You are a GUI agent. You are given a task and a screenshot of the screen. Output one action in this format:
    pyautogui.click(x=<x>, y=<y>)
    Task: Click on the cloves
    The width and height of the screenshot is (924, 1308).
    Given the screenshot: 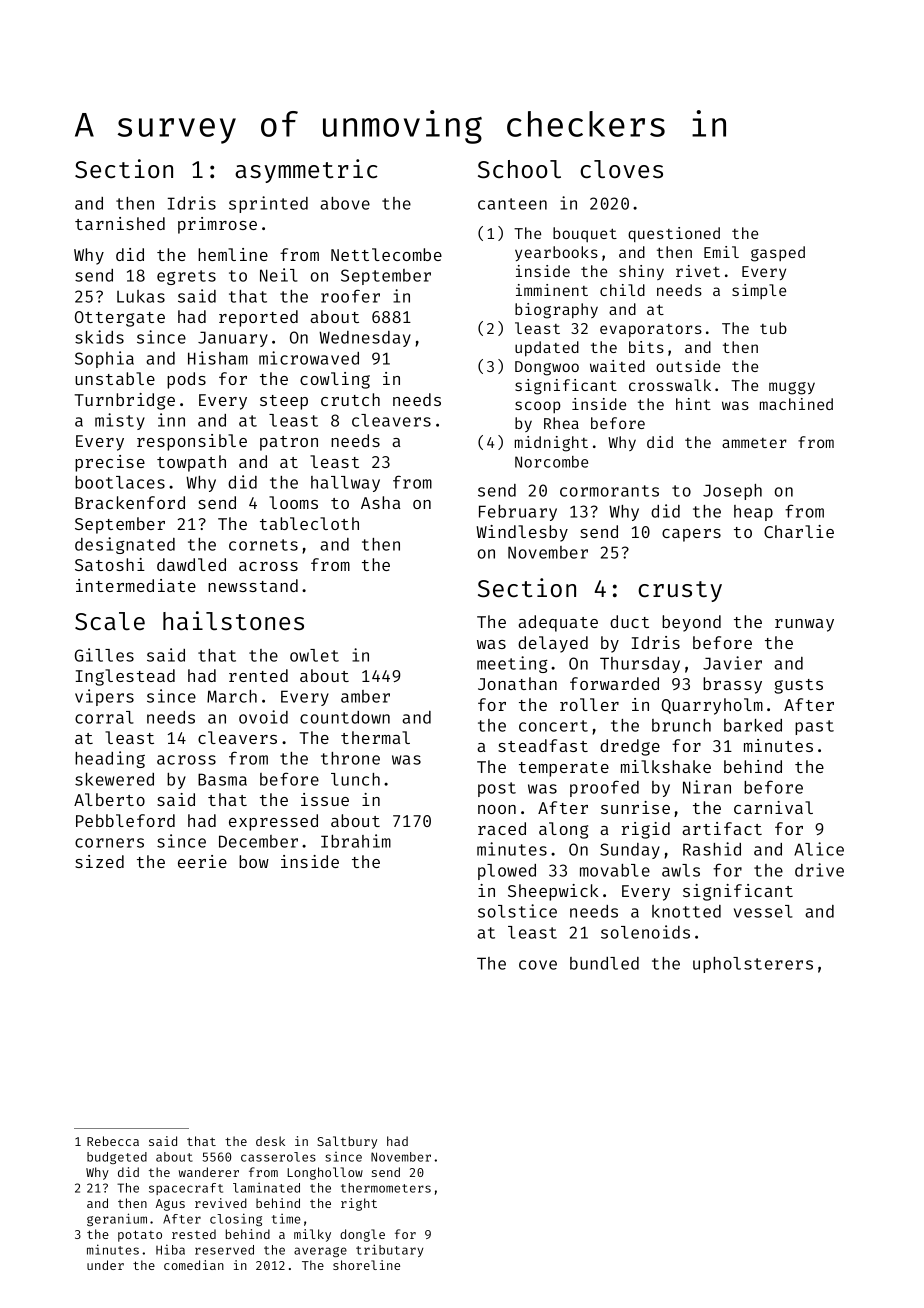 What is the action you would take?
    pyautogui.click(x=621, y=169)
